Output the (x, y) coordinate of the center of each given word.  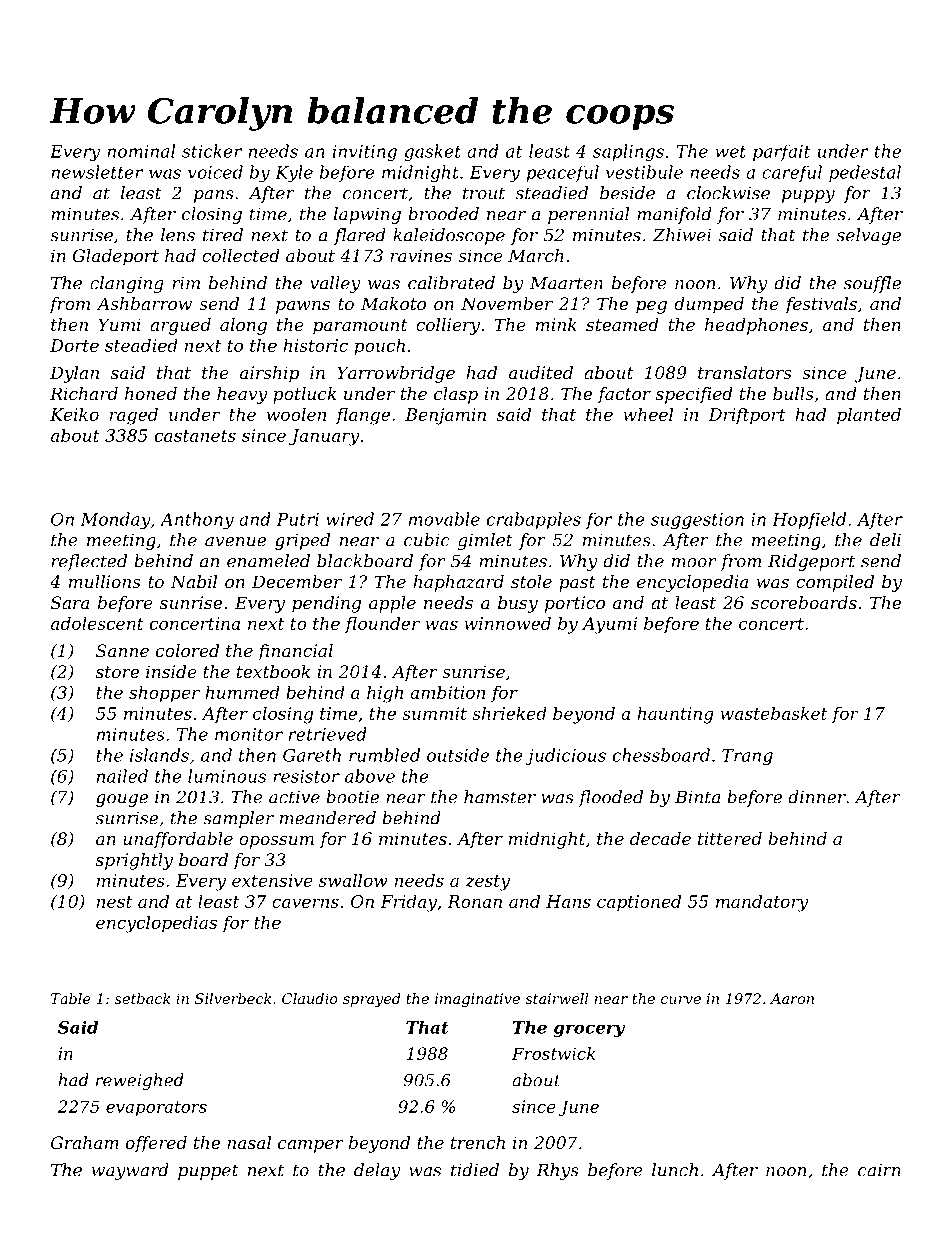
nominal (141, 151)
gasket (432, 153)
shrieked (509, 713)
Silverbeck (233, 998)
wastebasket (773, 713)
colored (187, 650)
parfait (781, 152)
